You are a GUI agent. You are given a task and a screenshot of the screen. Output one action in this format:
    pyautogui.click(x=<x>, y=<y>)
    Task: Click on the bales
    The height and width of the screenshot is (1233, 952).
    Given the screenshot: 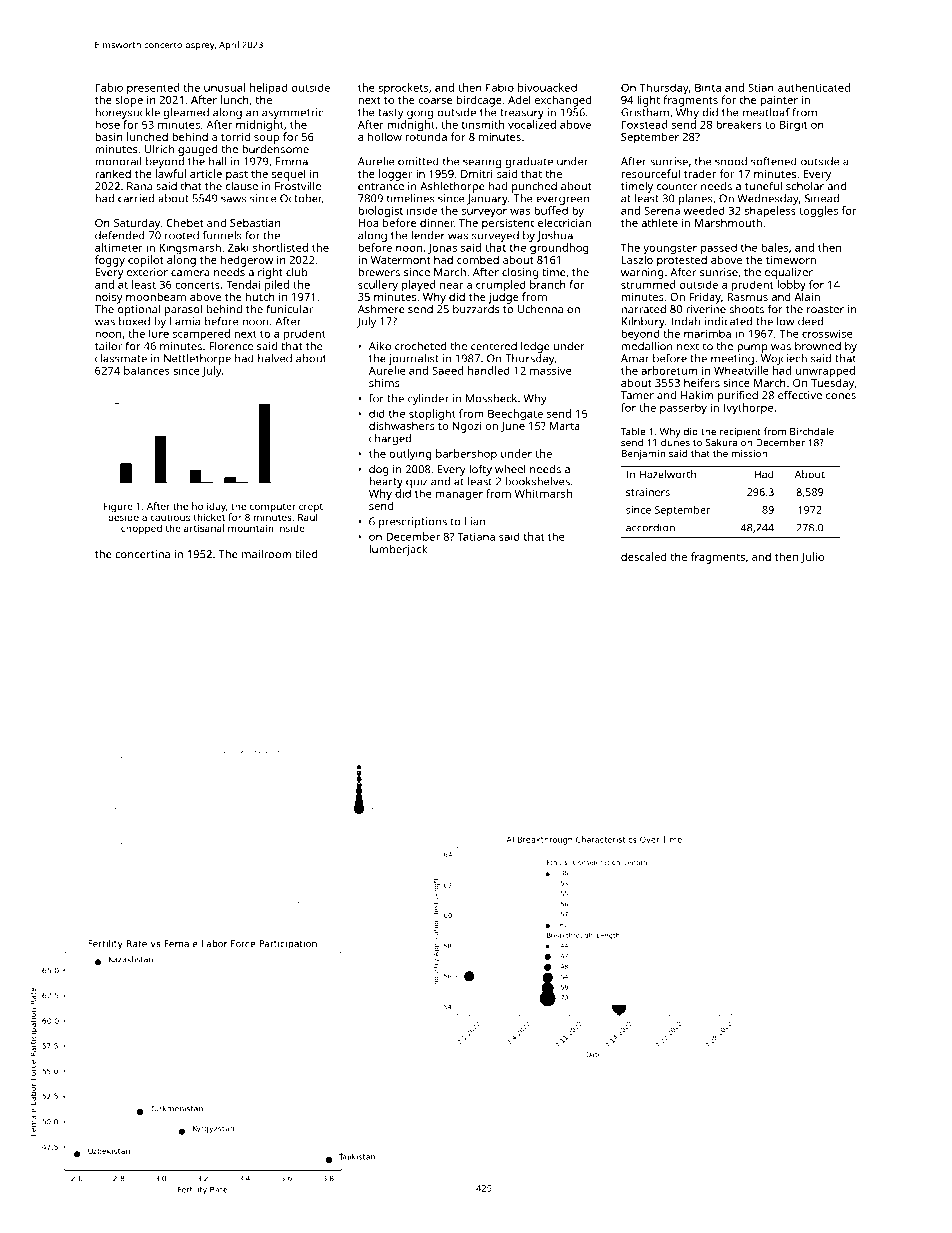 What is the action you would take?
    pyautogui.click(x=774, y=247)
